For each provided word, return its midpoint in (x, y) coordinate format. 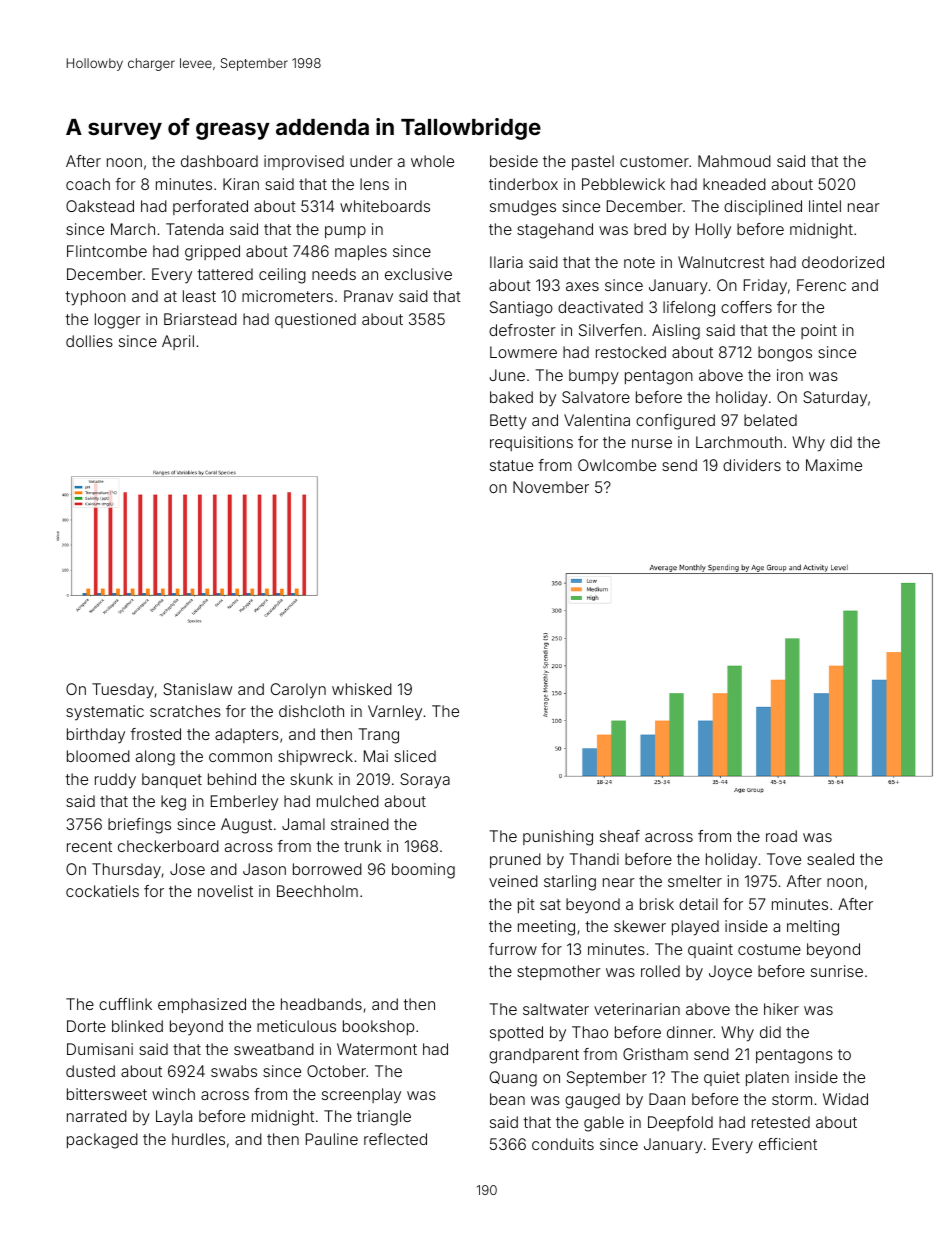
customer (654, 161)
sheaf (620, 836)
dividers (752, 465)
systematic (105, 713)
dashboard (219, 161)
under (371, 161)
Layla (174, 1118)
